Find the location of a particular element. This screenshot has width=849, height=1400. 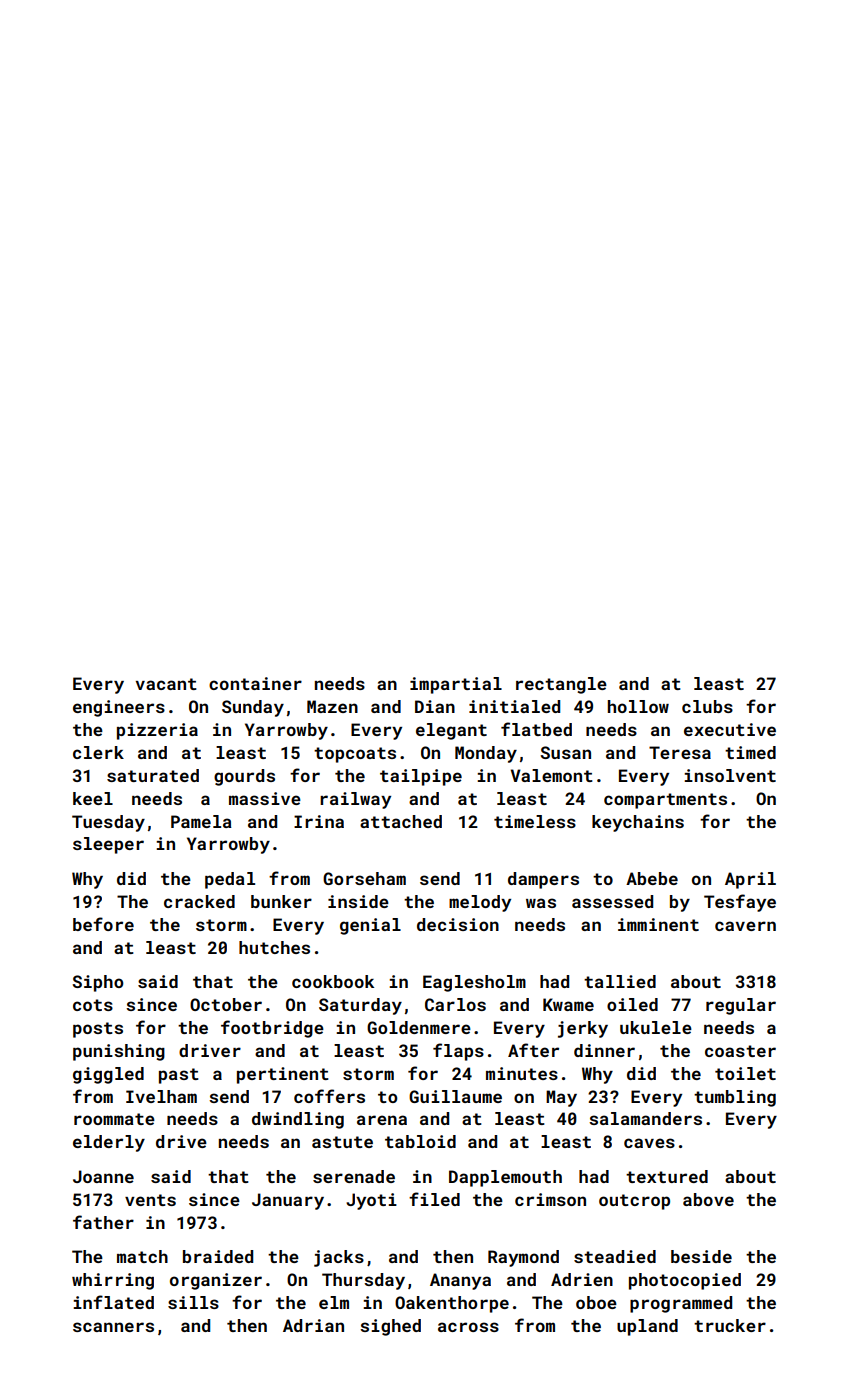

clubs is located at coordinates (707, 706).
